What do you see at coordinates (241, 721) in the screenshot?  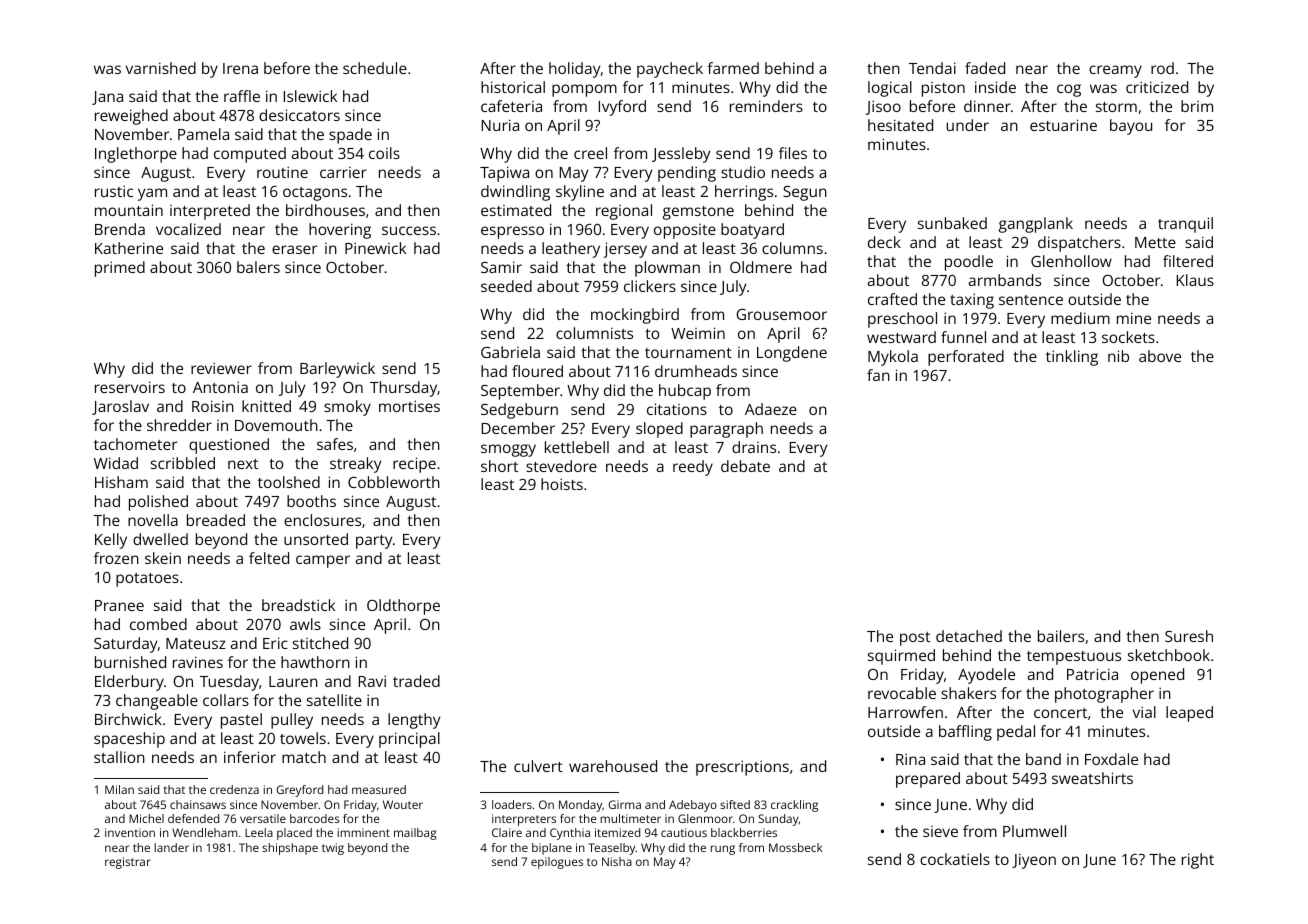 I see `pastel` at bounding box center [241, 721].
